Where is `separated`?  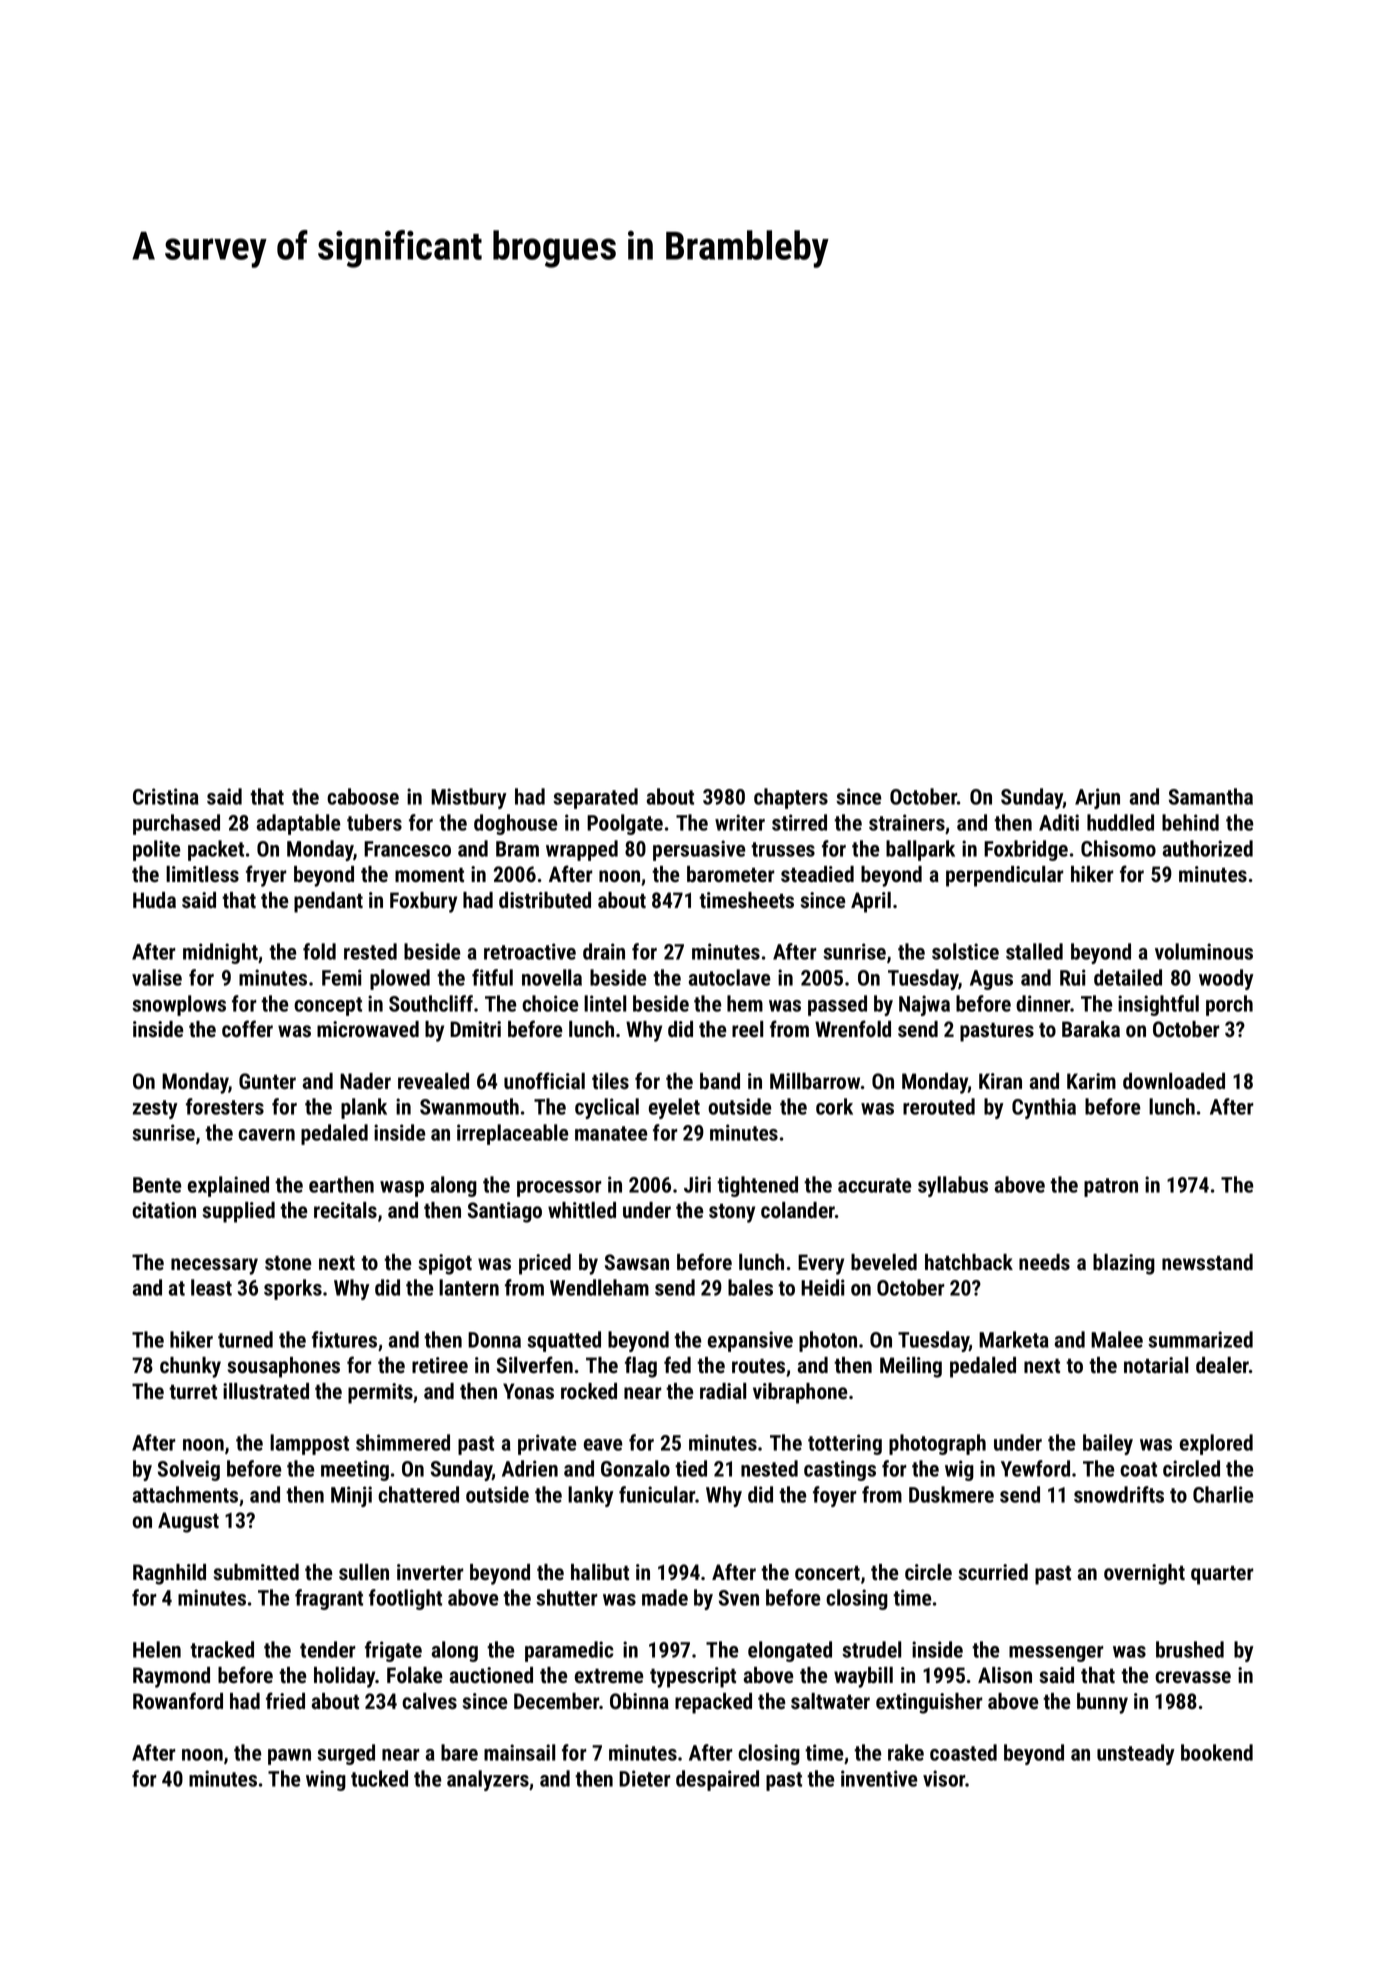
separated is located at coordinates (595, 798).
